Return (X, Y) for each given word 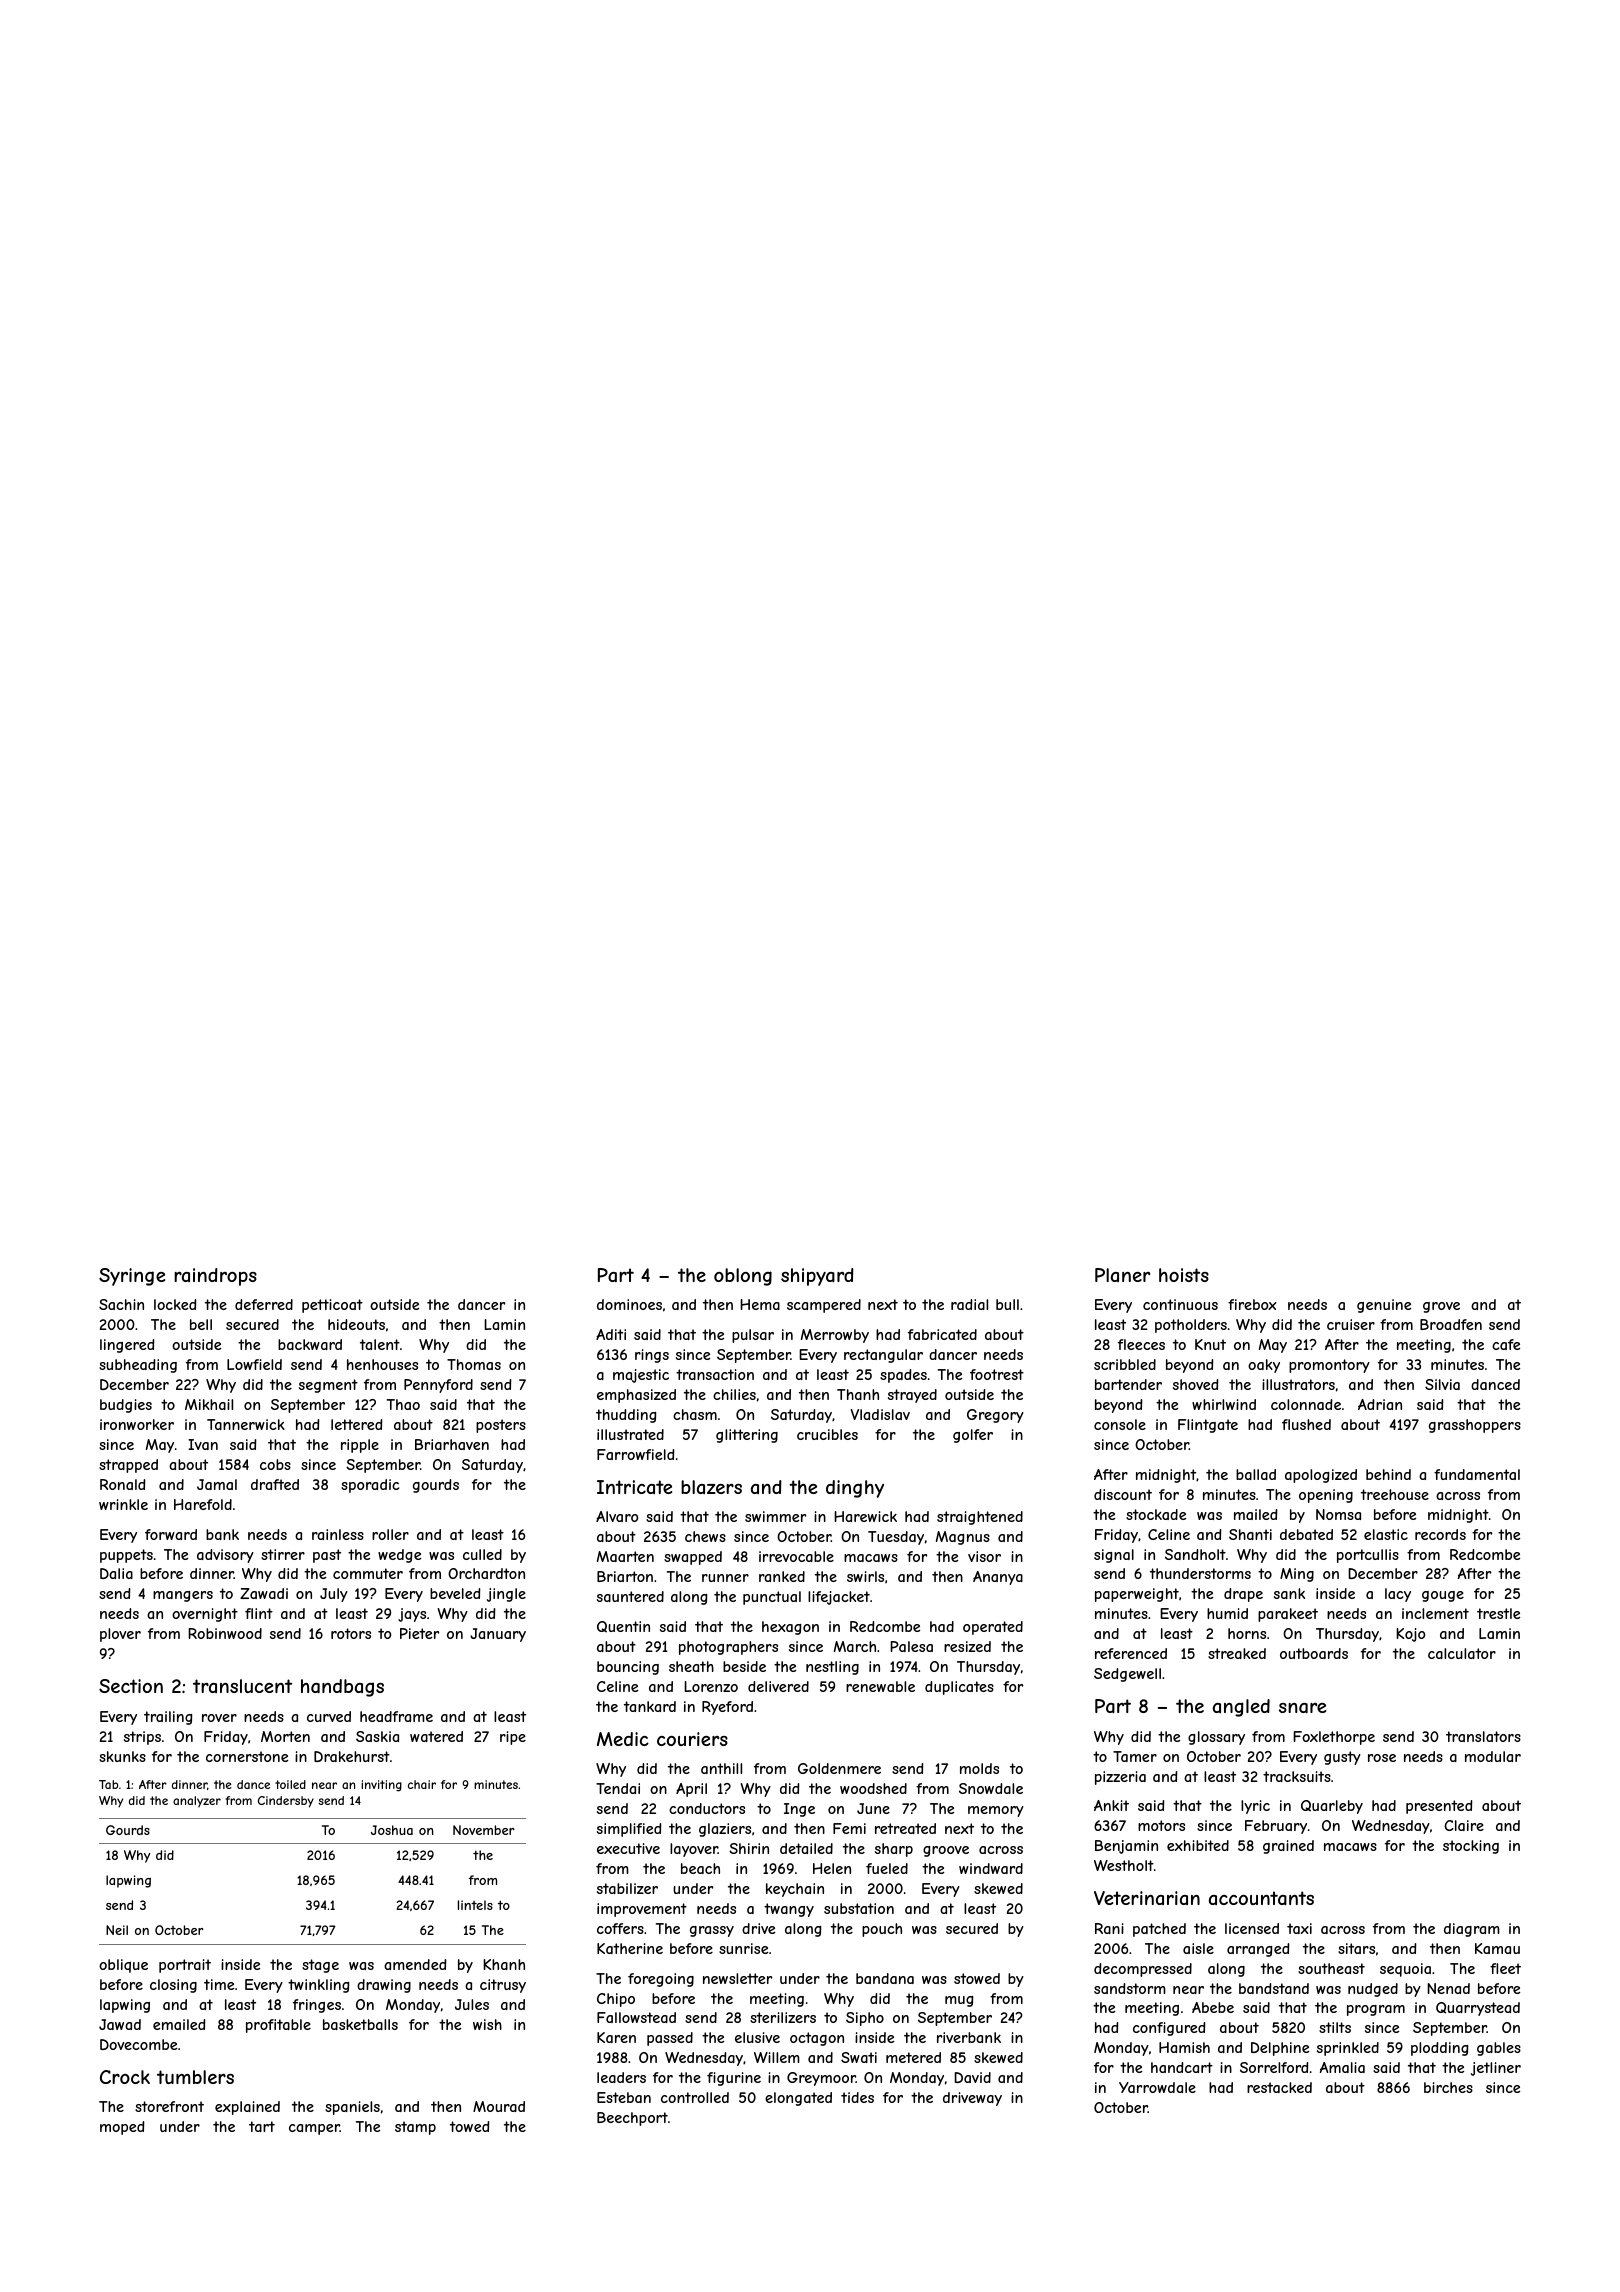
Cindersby (286, 1802)
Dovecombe (138, 2044)
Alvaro (617, 1516)
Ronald (122, 1484)
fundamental (1477, 1474)
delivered (778, 1686)
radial (969, 1304)
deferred (264, 1304)
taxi (1299, 1928)
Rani (1109, 1928)
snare (1302, 1708)
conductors (707, 1808)
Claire (1464, 1825)
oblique (123, 1966)
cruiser (1351, 1324)
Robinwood (225, 1633)
